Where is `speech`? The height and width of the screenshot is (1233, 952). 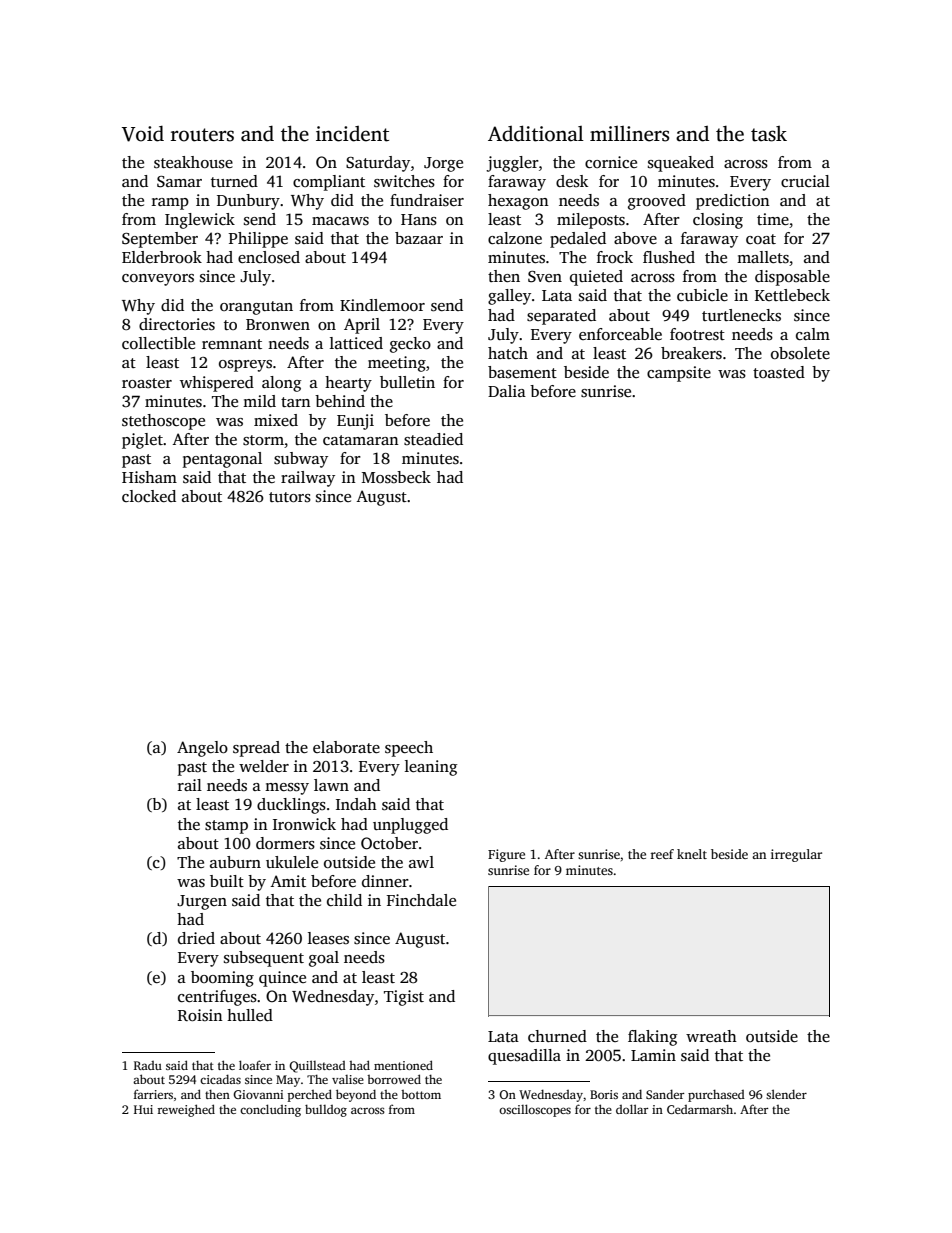 speech is located at coordinates (409, 749).
